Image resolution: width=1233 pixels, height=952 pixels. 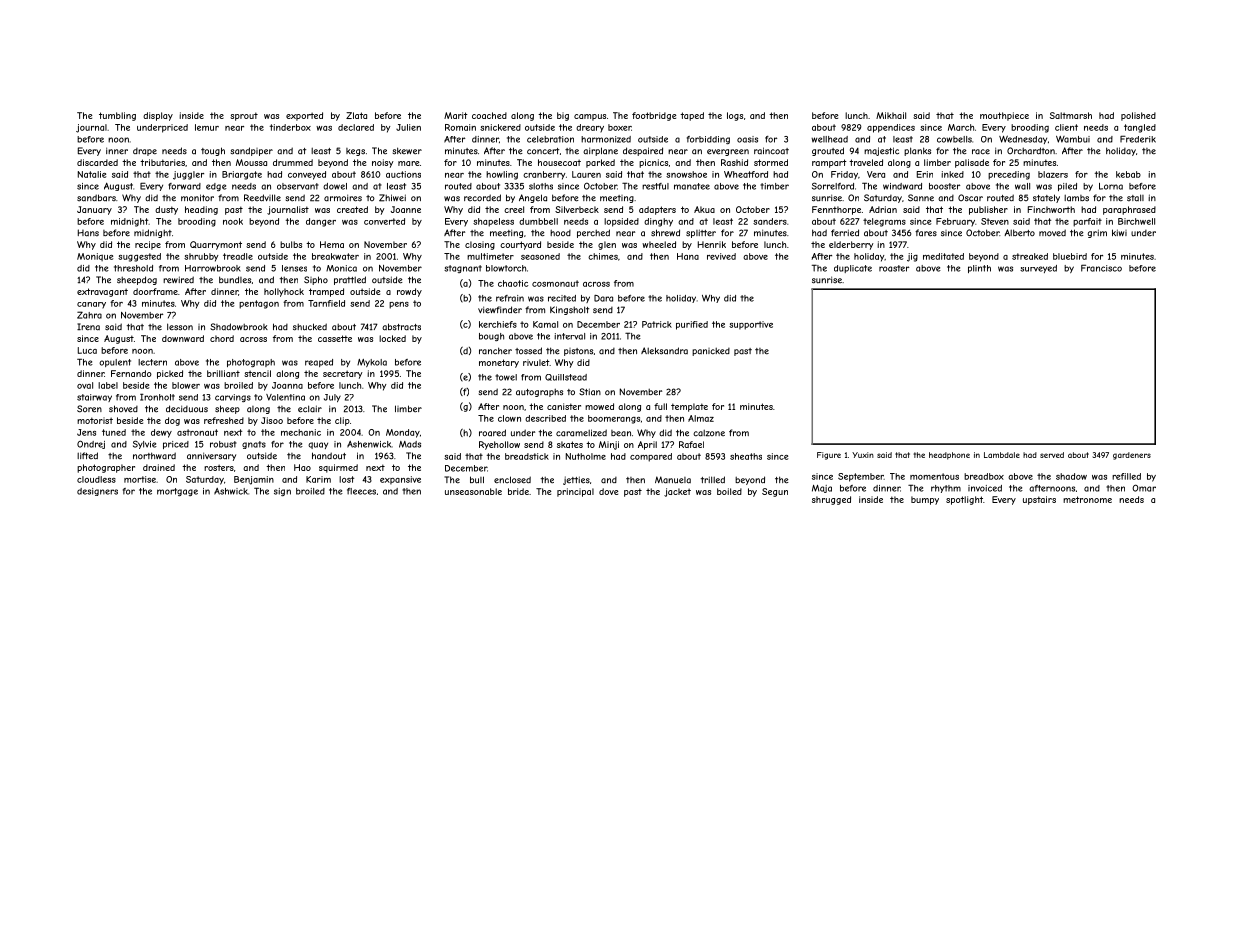 What do you see at coordinates (489, 115) in the screenshot?
I see `coached` at bounding box center [489, 115].
